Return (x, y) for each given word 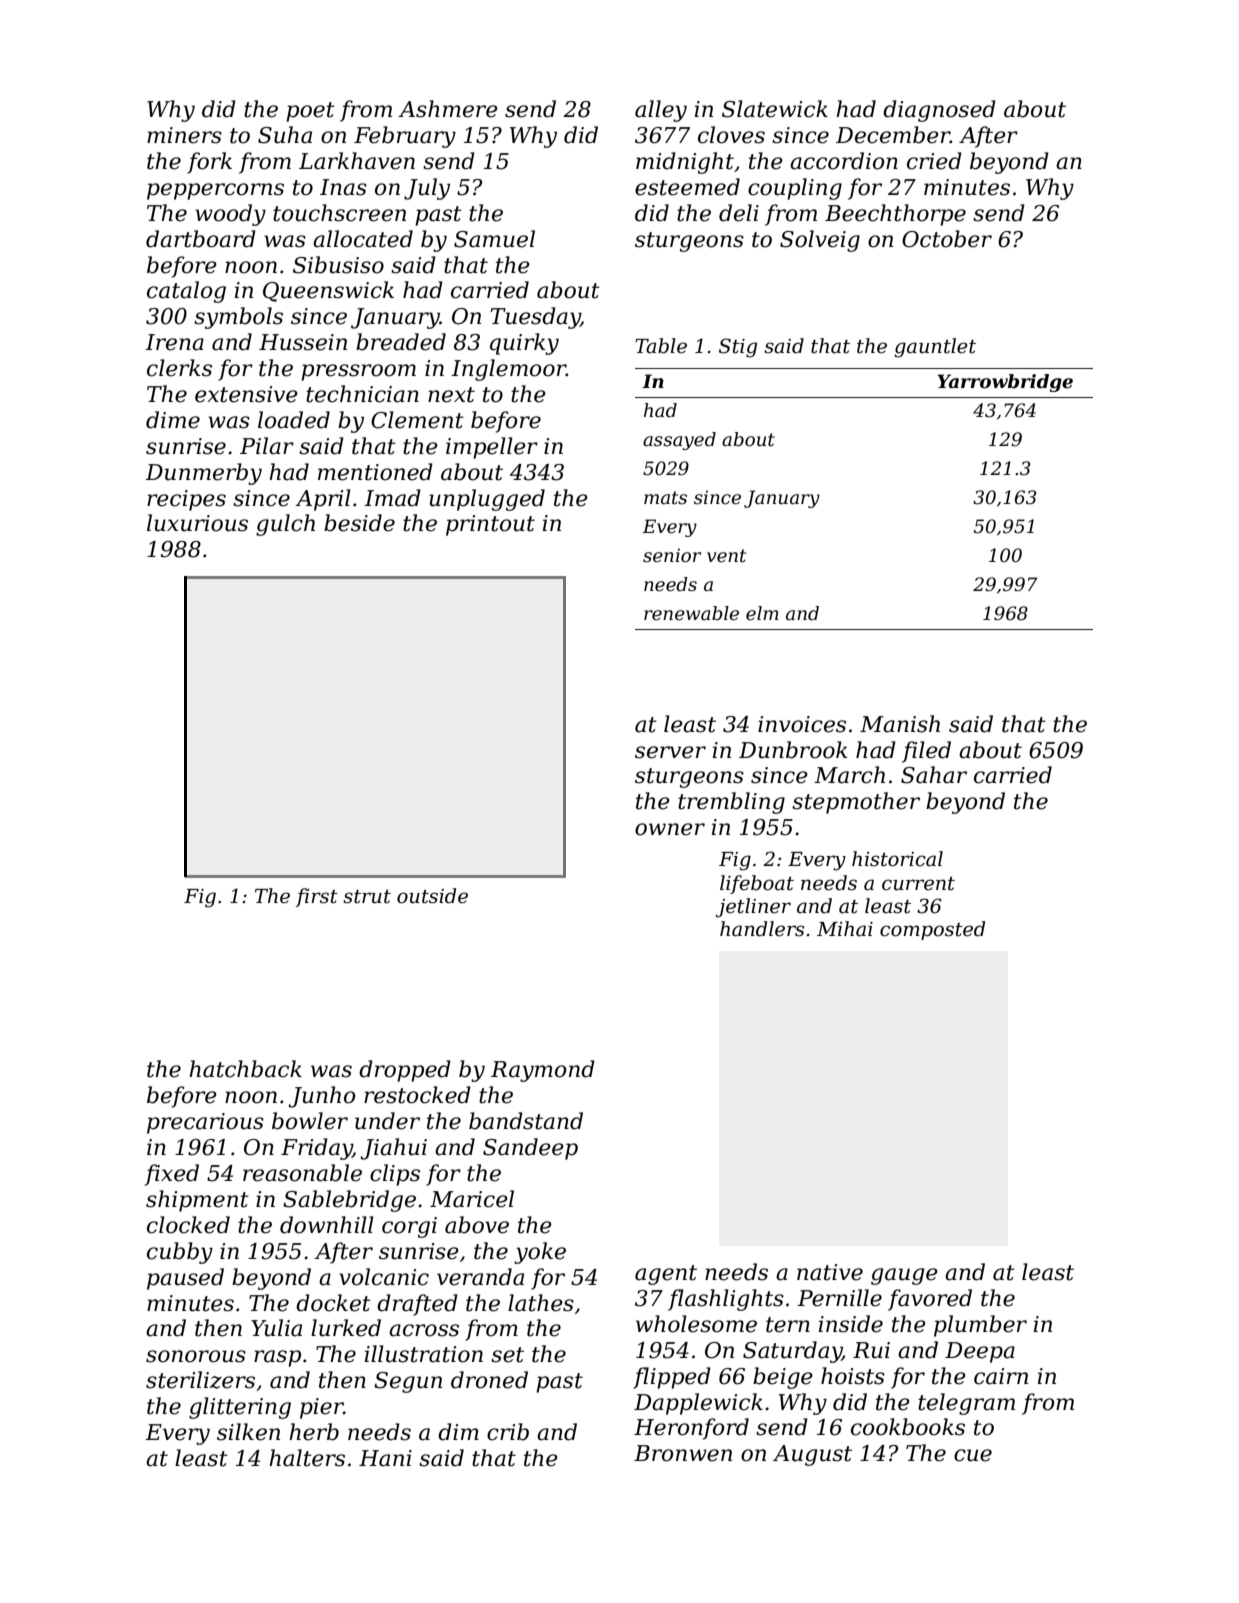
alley (661, 111)
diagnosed (939, 111)
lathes (541, 1303)
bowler (310, 1121)
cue (973, 1455)
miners (184, 135)
